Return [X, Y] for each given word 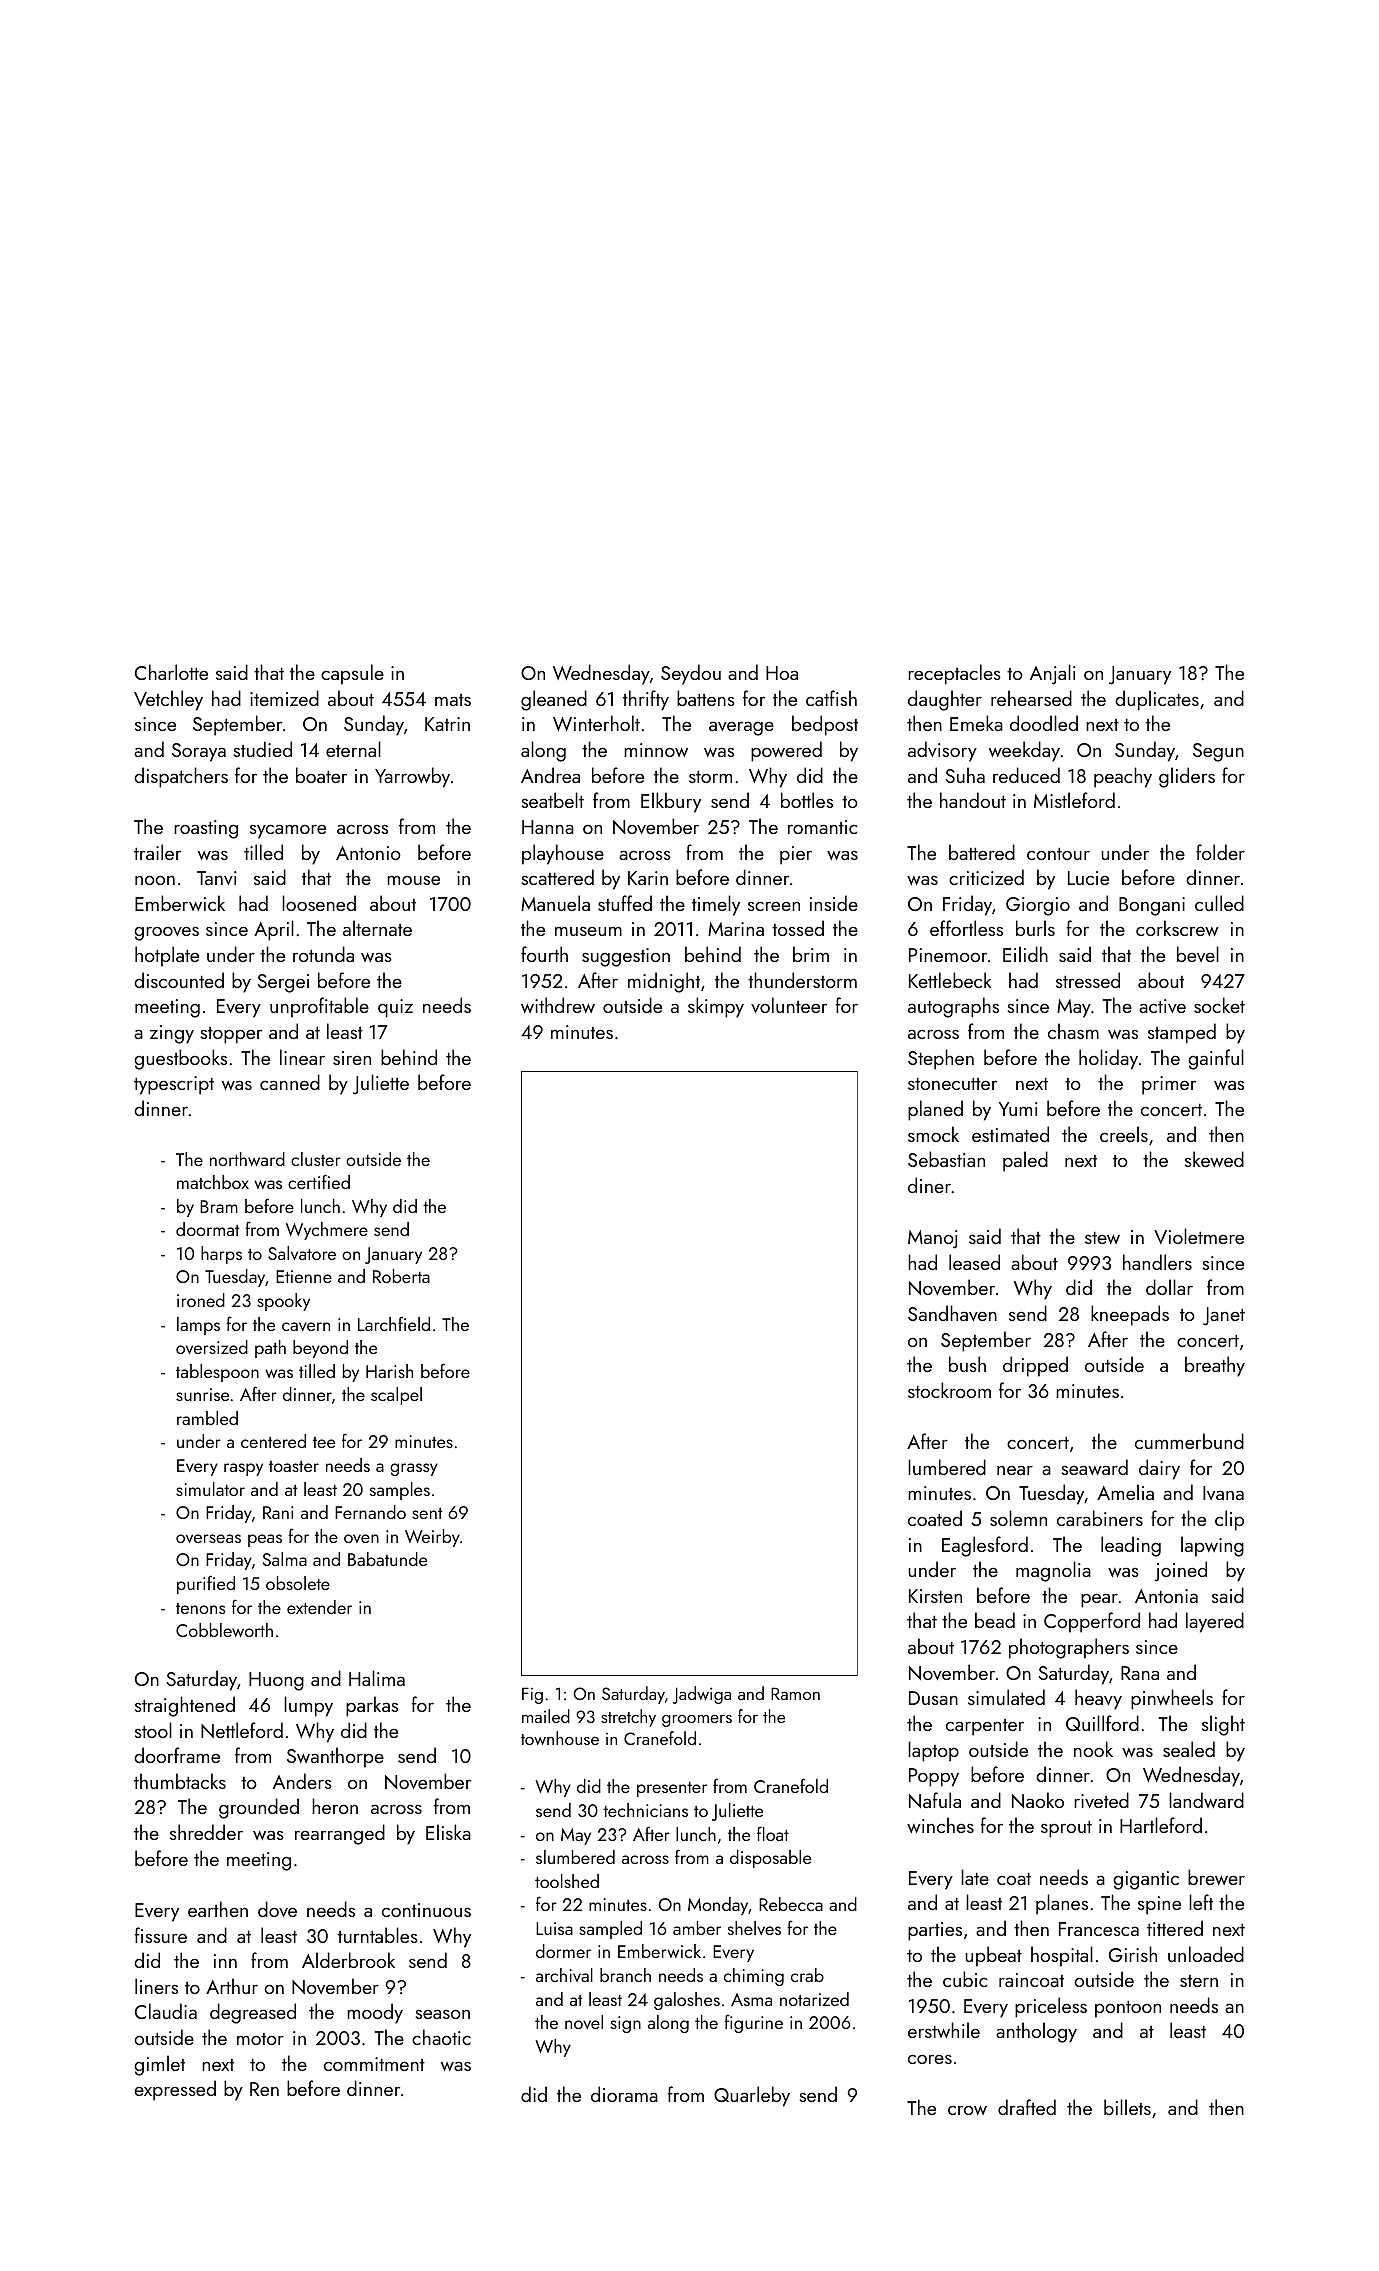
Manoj [933, 1239]
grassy [414, 1469]
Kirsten [935, 1596]
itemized [284, 698]
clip [1229, 1520]
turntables [378, 1935]
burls [1035, 928]
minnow [656, 750]
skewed [1214, 1159]
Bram [219, 1206]
